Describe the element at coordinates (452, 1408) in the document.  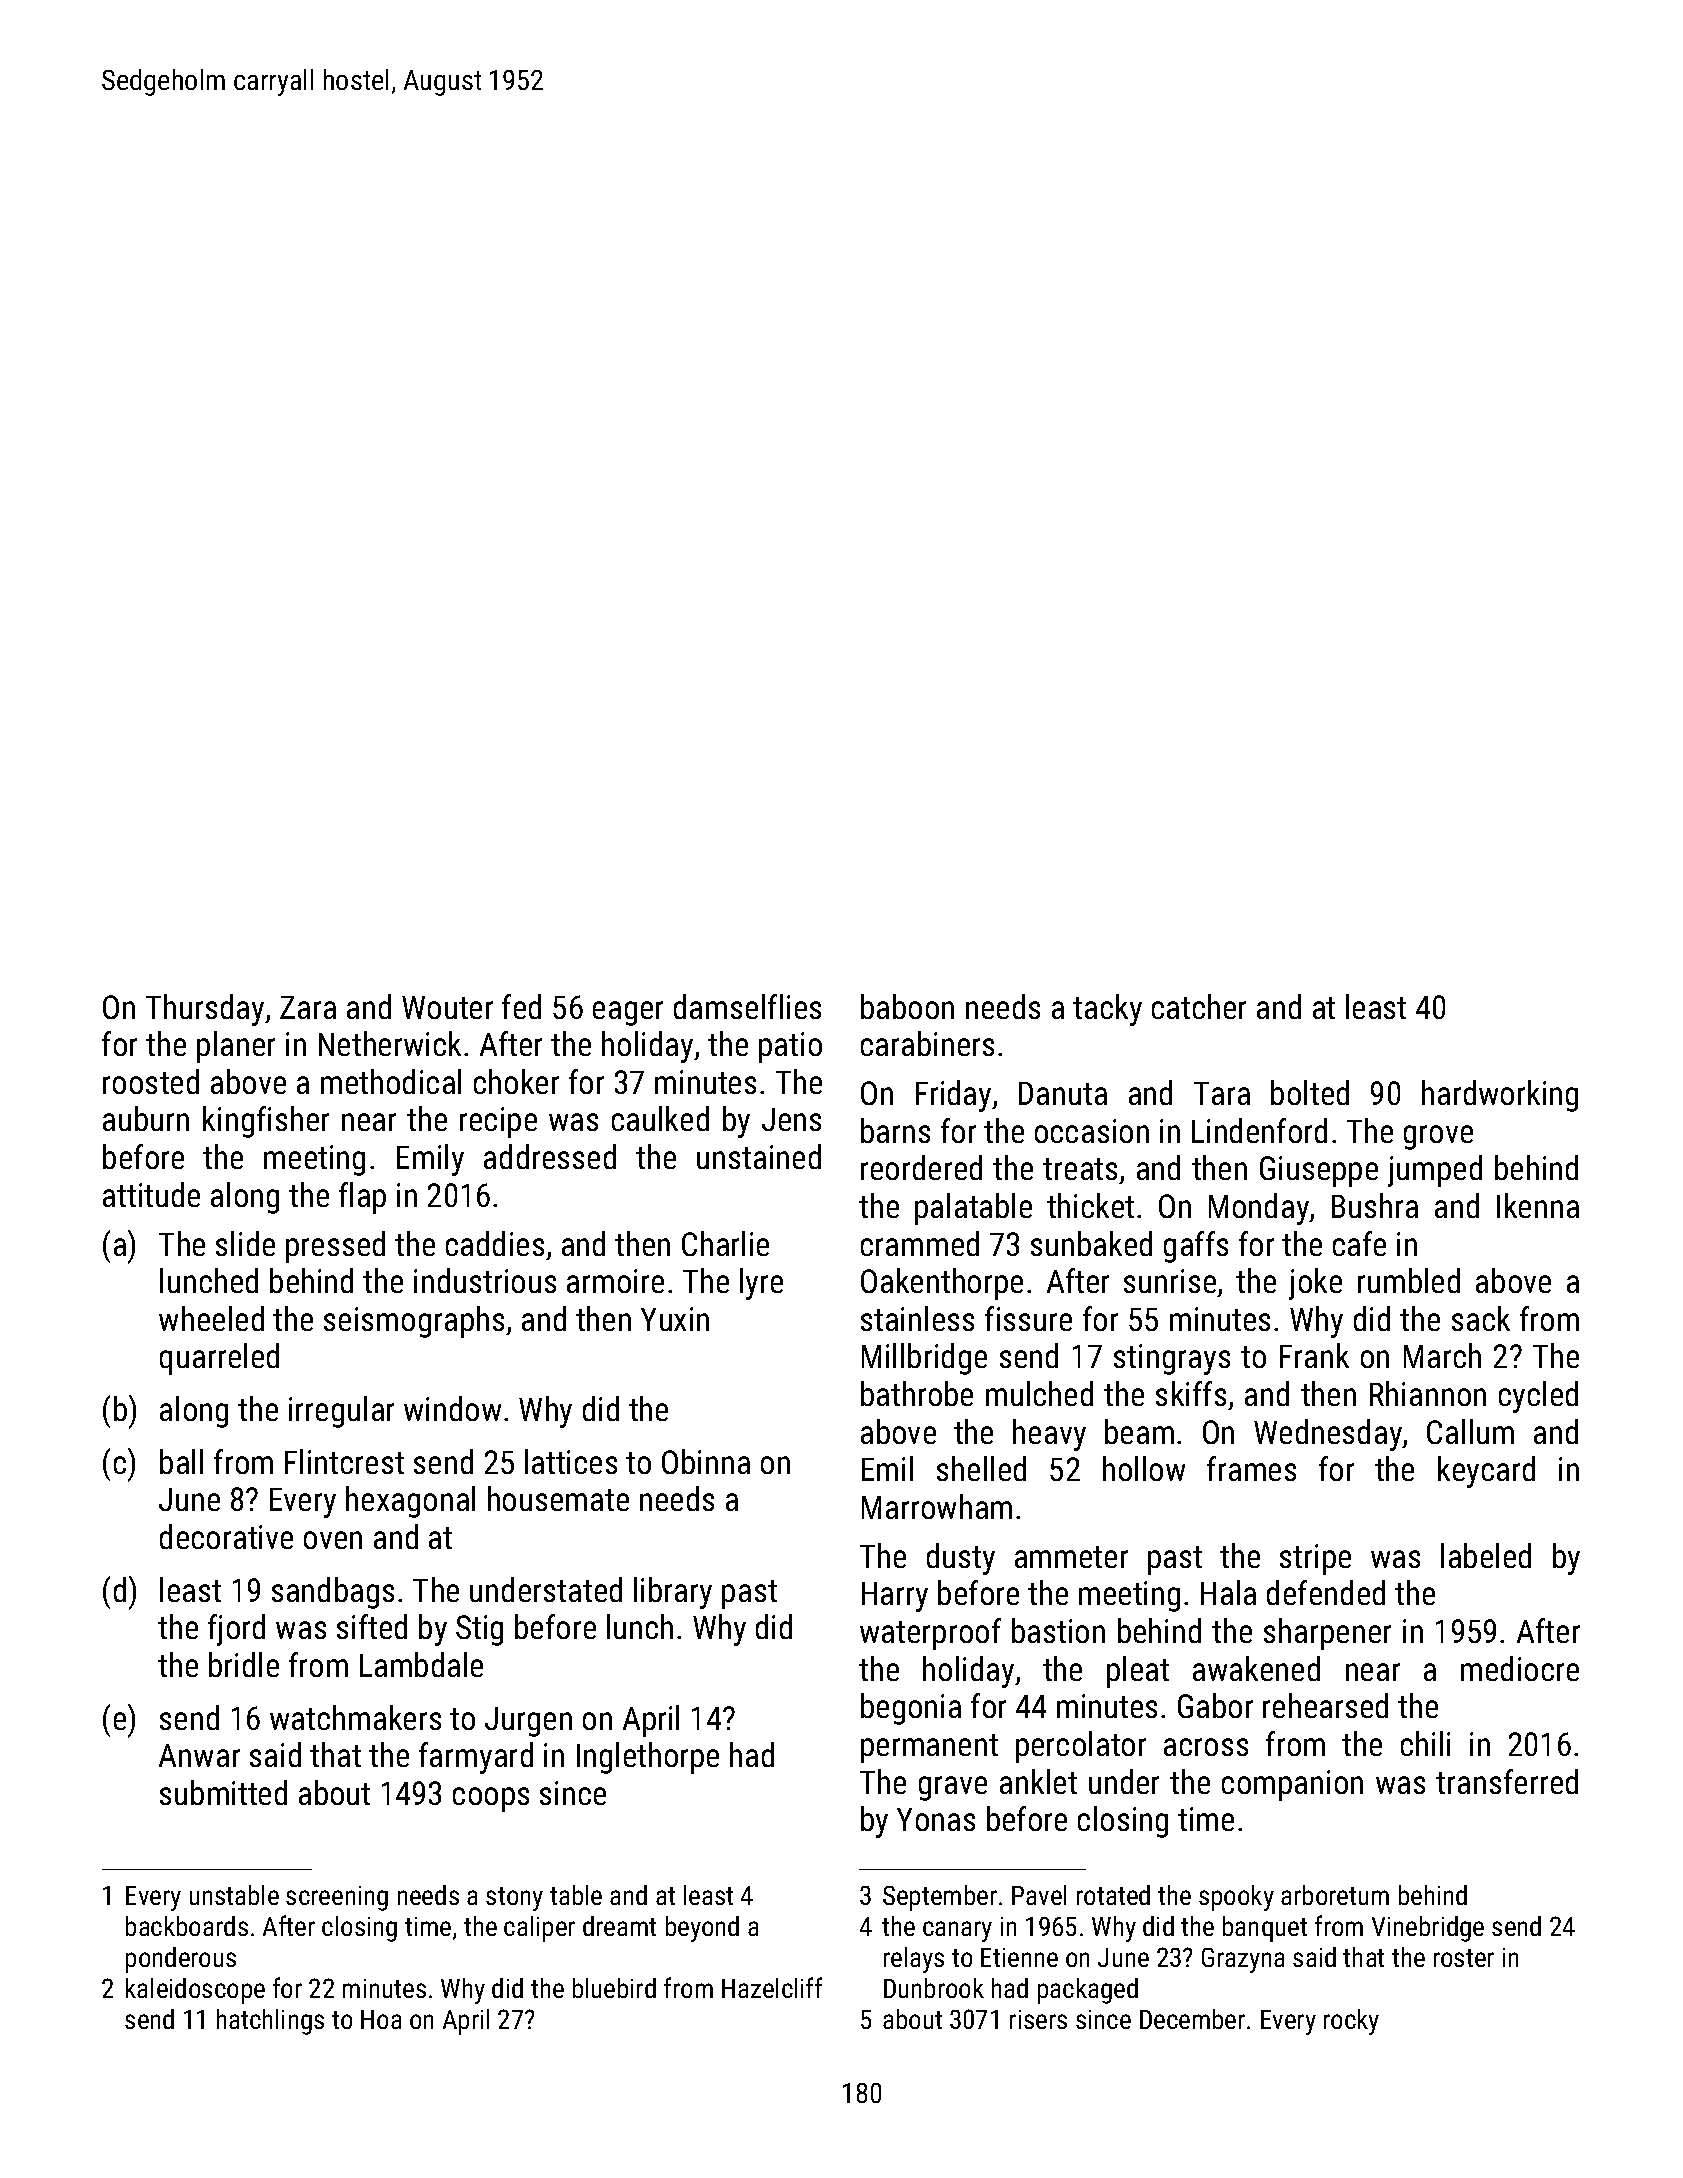
I see `window` at that location.
